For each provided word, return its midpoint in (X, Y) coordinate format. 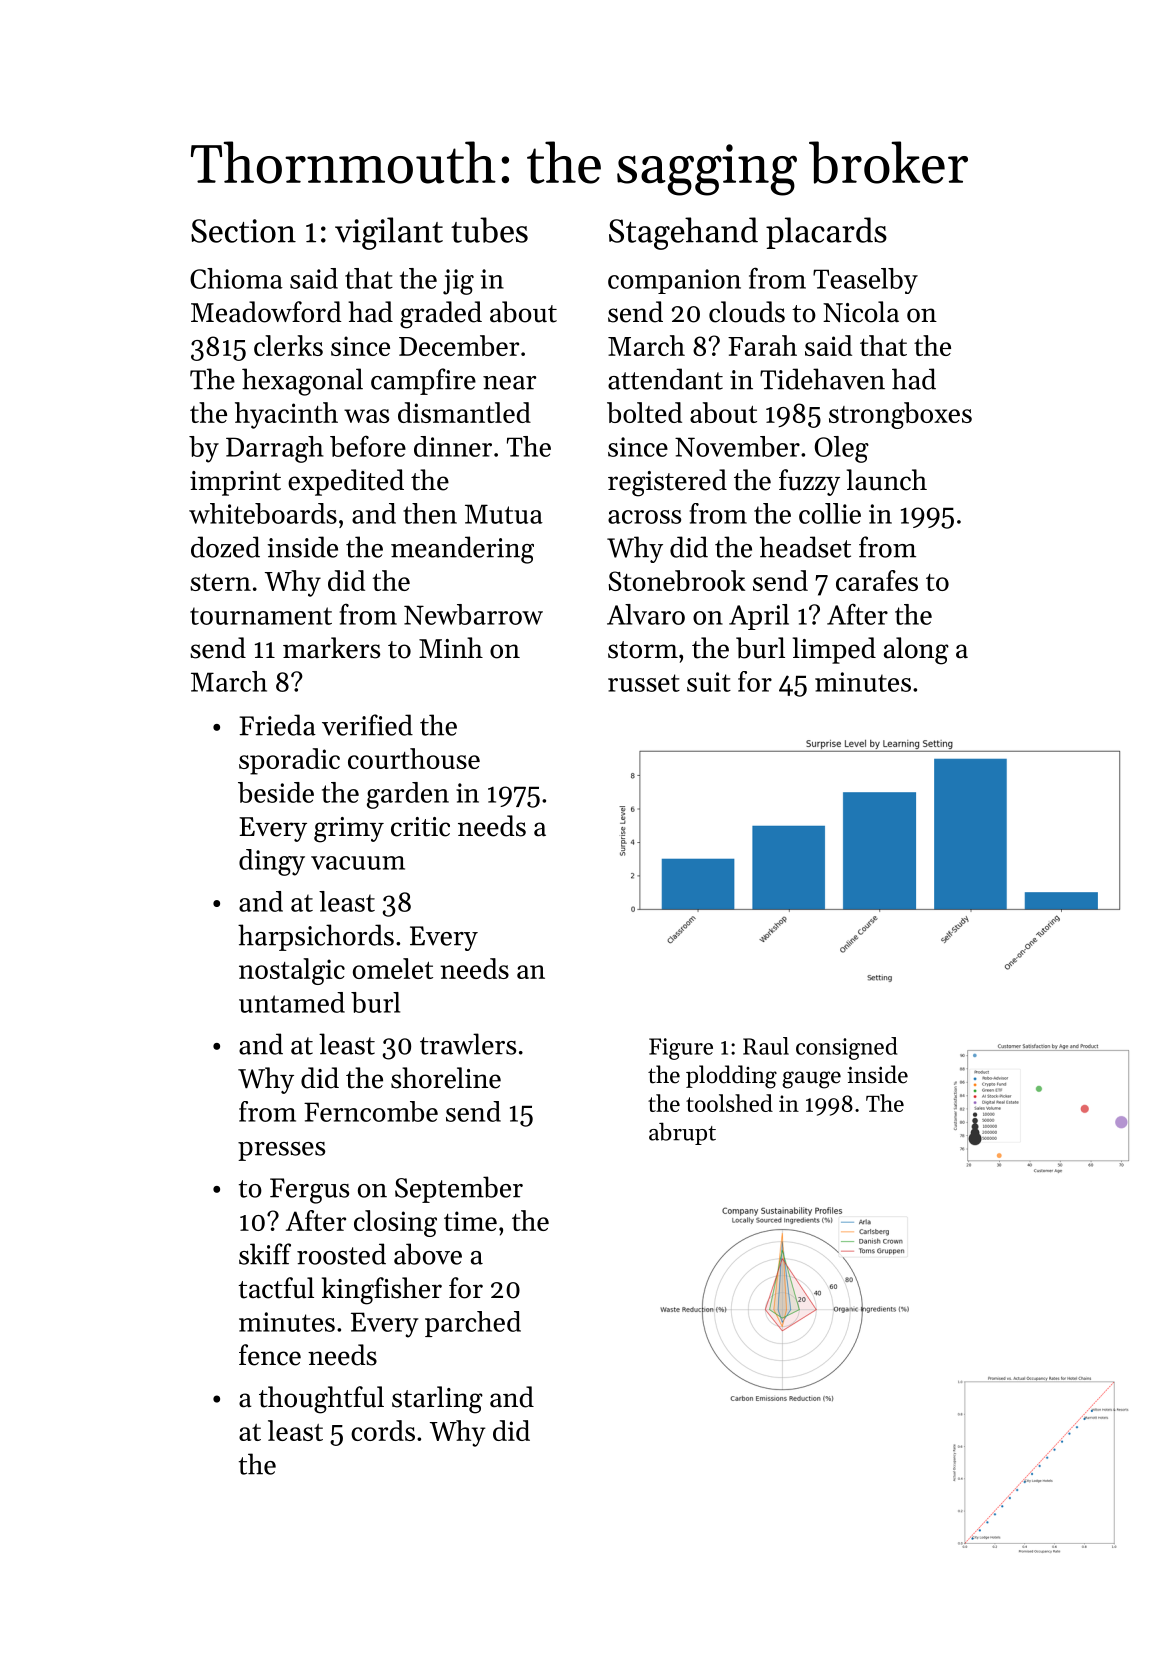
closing (395, 1223)
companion (674, 281)
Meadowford (266, 312)
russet (644, 683)
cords (383, 1430)
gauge (811, 1080)
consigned (846, 1048)
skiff (265, 1254)
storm (643, 650)
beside (276, 792)
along (916, 651)
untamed (292, 1002)
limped (834, 650)
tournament (261, 616)
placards (826, 233)
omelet (393, 968)
